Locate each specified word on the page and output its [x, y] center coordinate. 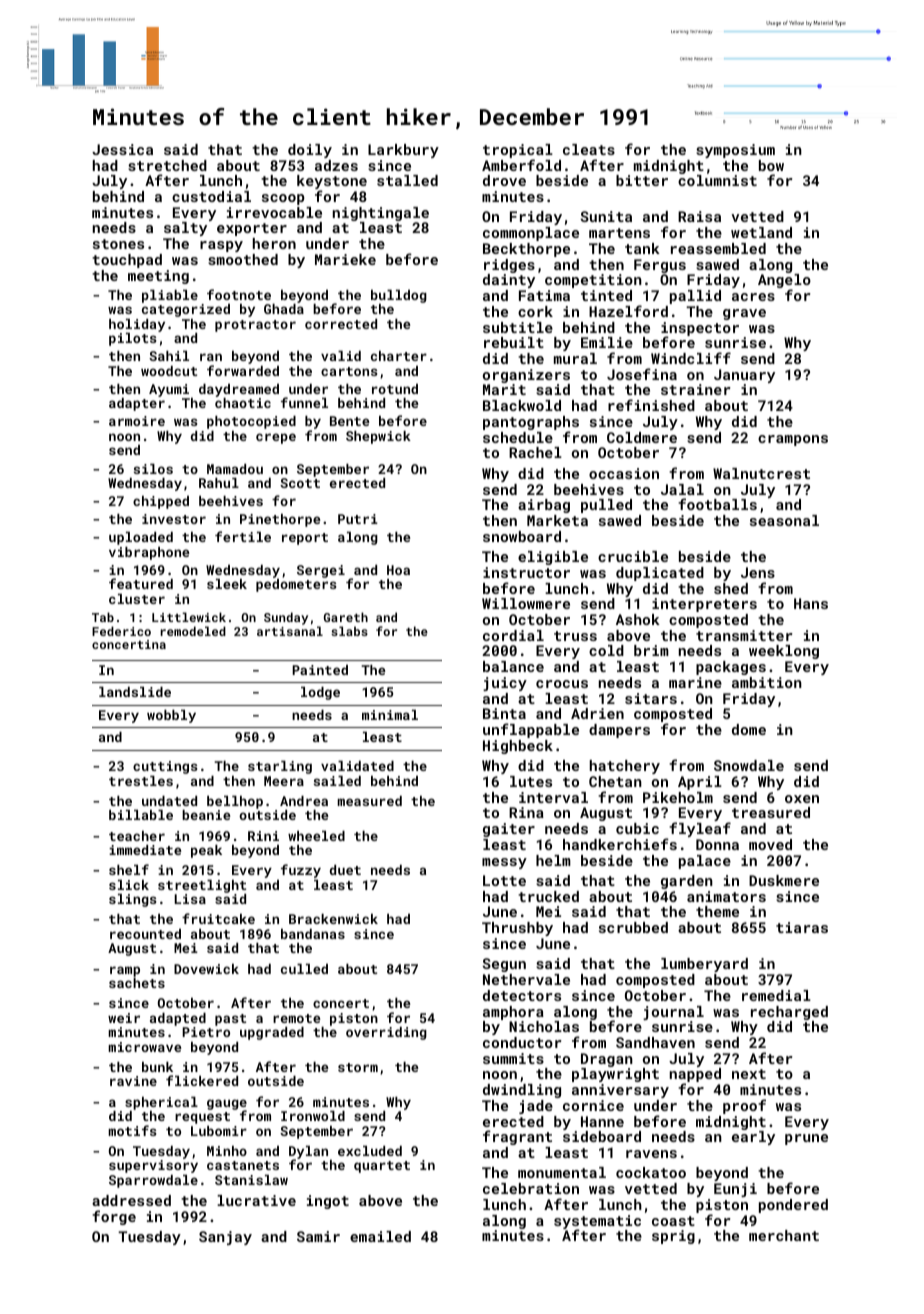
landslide [135, 692]
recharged [789, 1013]
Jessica [122, 149]
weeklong [784, 652]
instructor [526, 572]
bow [771, 165]
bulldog [399, 296]
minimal [390, 715]
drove [504, 180]
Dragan [607, 1060]
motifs [133, 1130]
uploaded [141, 538]
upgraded [272, 1033]
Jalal [682, 489]
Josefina [642, 374]
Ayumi [169, 390]
